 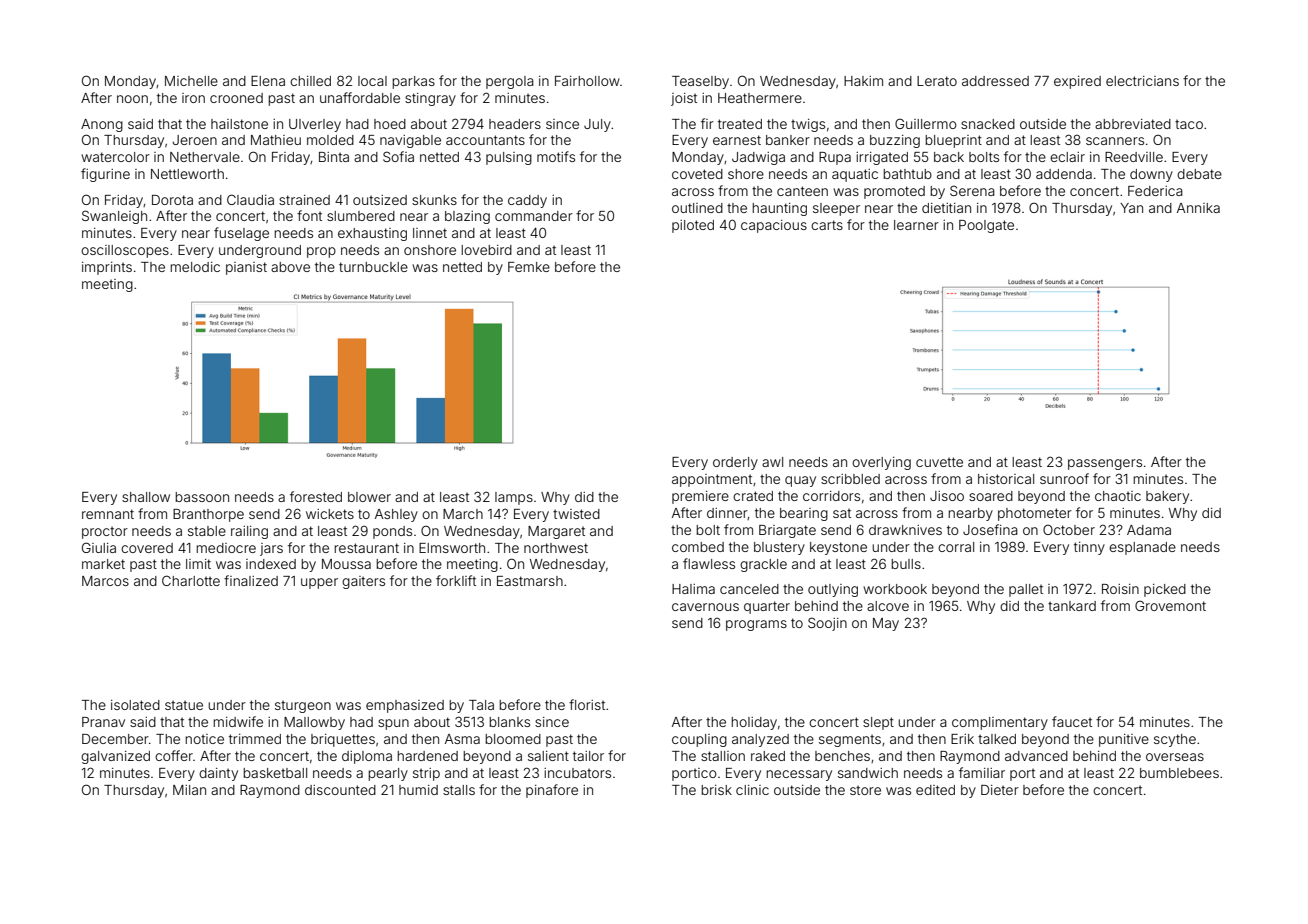 What do you see at coordinates (735, 463) in the image?
I see `orderly` at bounding box center [735, 463].
